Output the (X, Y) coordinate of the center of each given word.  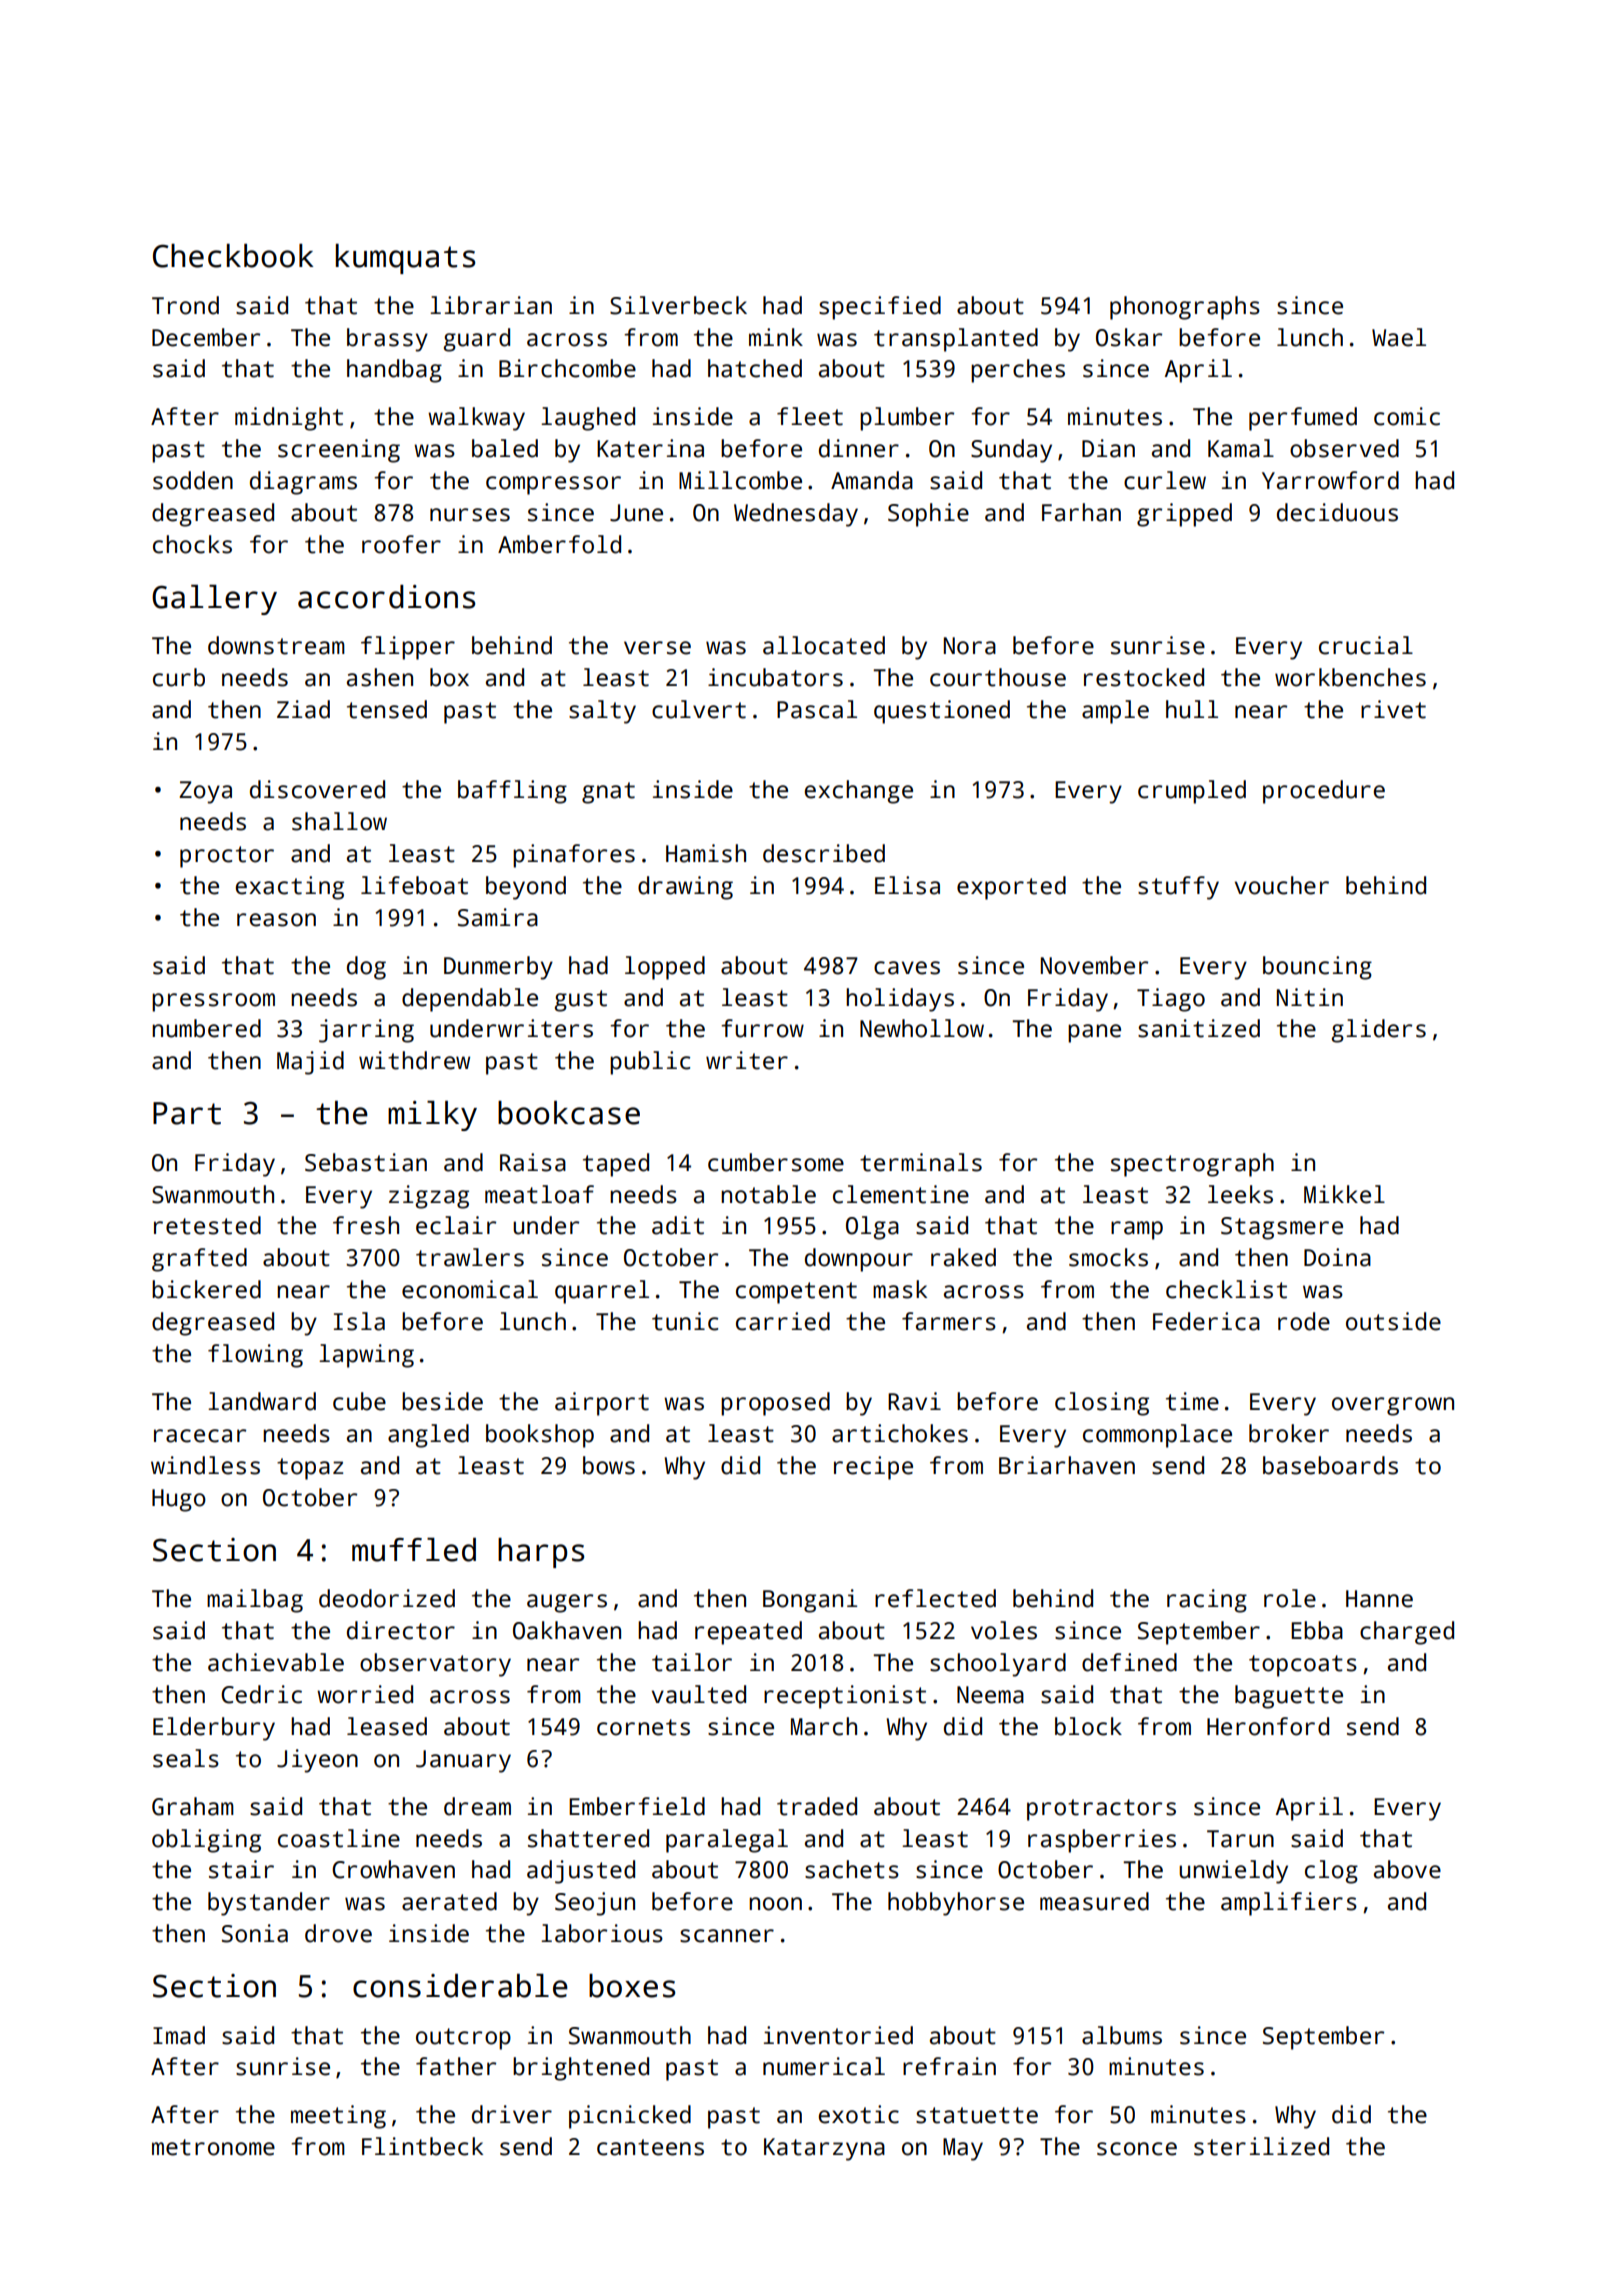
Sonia (255, 1933)
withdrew (414, 1060)
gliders (1379, 1031)
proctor (227, 857)
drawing (685, 888)
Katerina (650, 448)
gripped (1184, 515)
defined (1129, 1662)
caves (907, 968)
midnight (289, 419)
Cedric (261, 1694)
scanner (727, 1936)
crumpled (1192, 792)
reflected (935, 1598)
